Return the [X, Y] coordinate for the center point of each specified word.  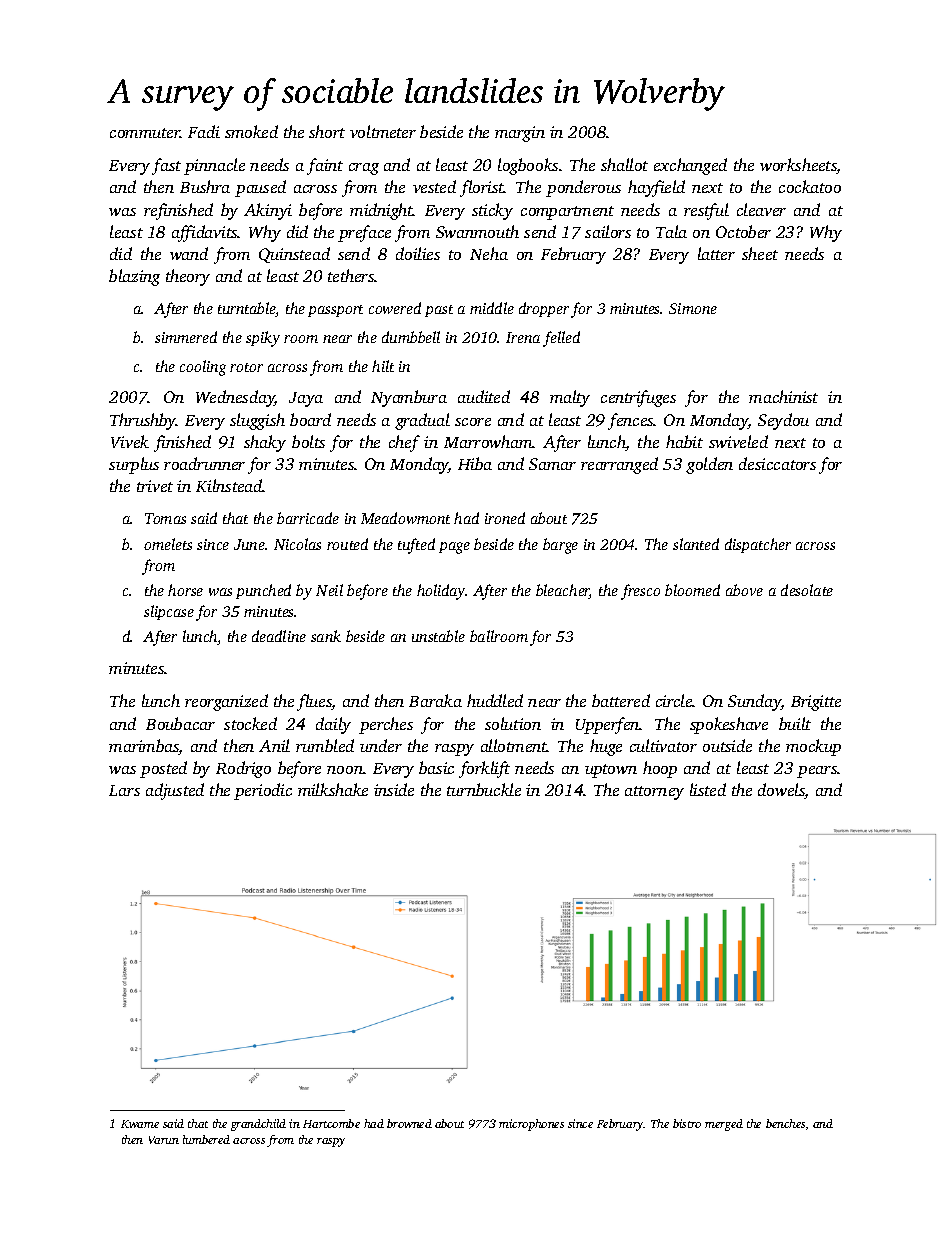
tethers [351, 275]
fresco [640, 592]
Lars [124, 790]
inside [394, 789]
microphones [531, 1125]
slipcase [169, 612]
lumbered [206, 1139]
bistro [687, 1123]
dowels [781, 791]
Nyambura [409, 398]
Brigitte [816, 703]
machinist [783, 396]
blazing [134, 277]
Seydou [783, 421]
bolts [308, 441]
